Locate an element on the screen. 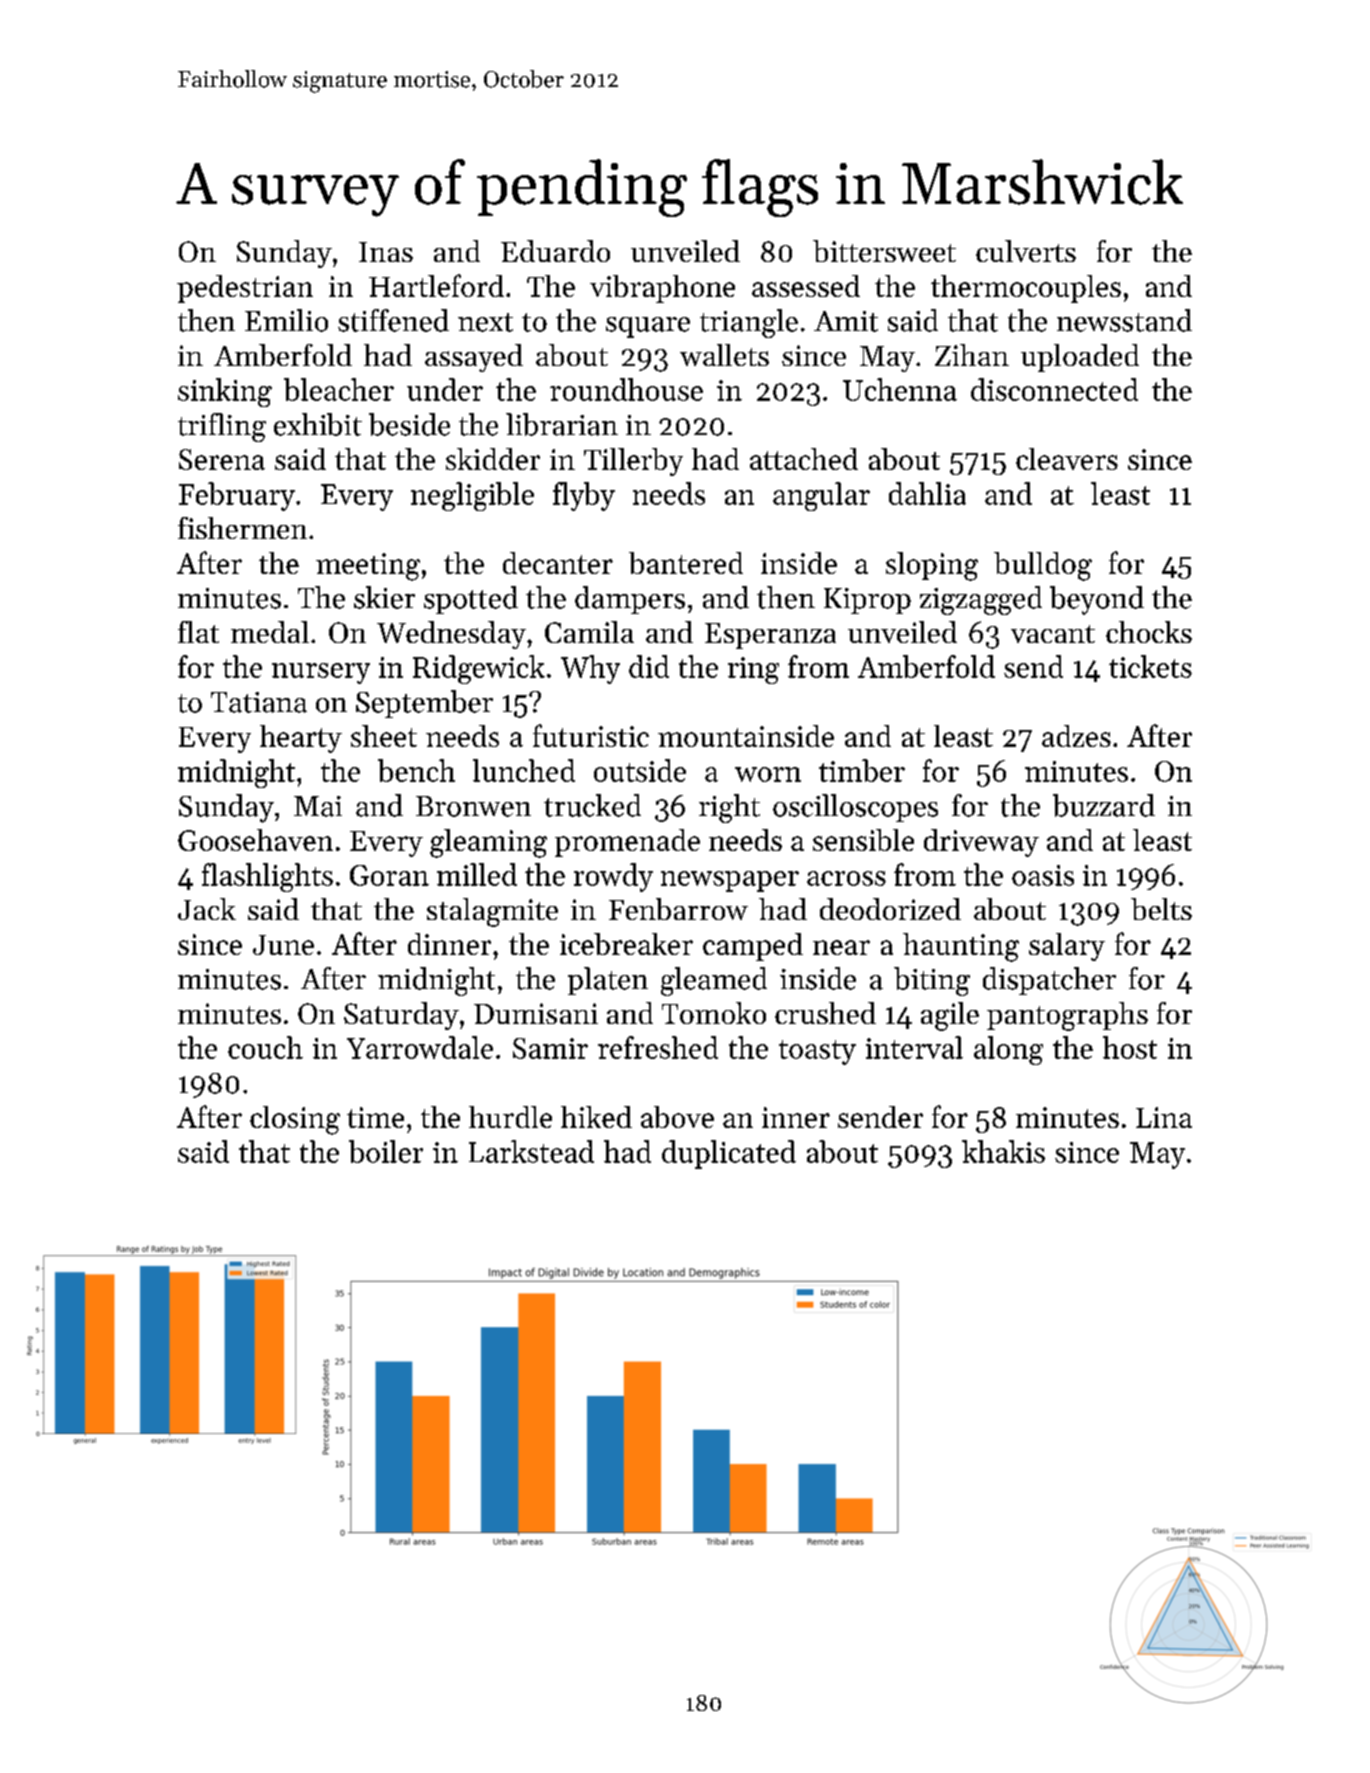 Image resolution: width=1370 pixels, height=1773 pixels. newspaper is located at coordinates (730, 881).
